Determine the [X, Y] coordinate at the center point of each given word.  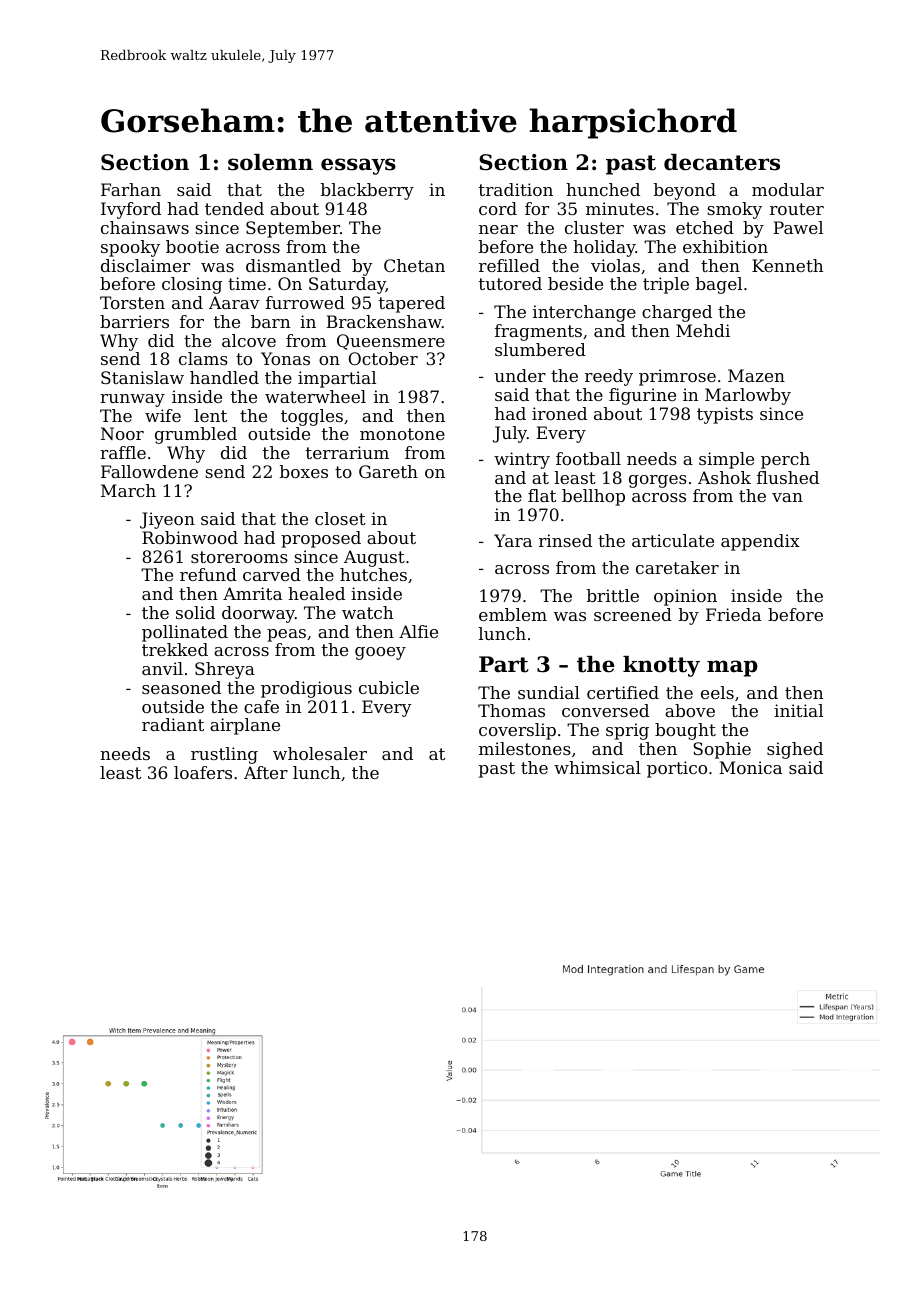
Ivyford [131, 210]
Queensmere [391, 342]
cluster [594, 227]
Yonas [285, 358]
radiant [173, 724]
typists [725, 415]
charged [677, 313]
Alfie [418, 631]
